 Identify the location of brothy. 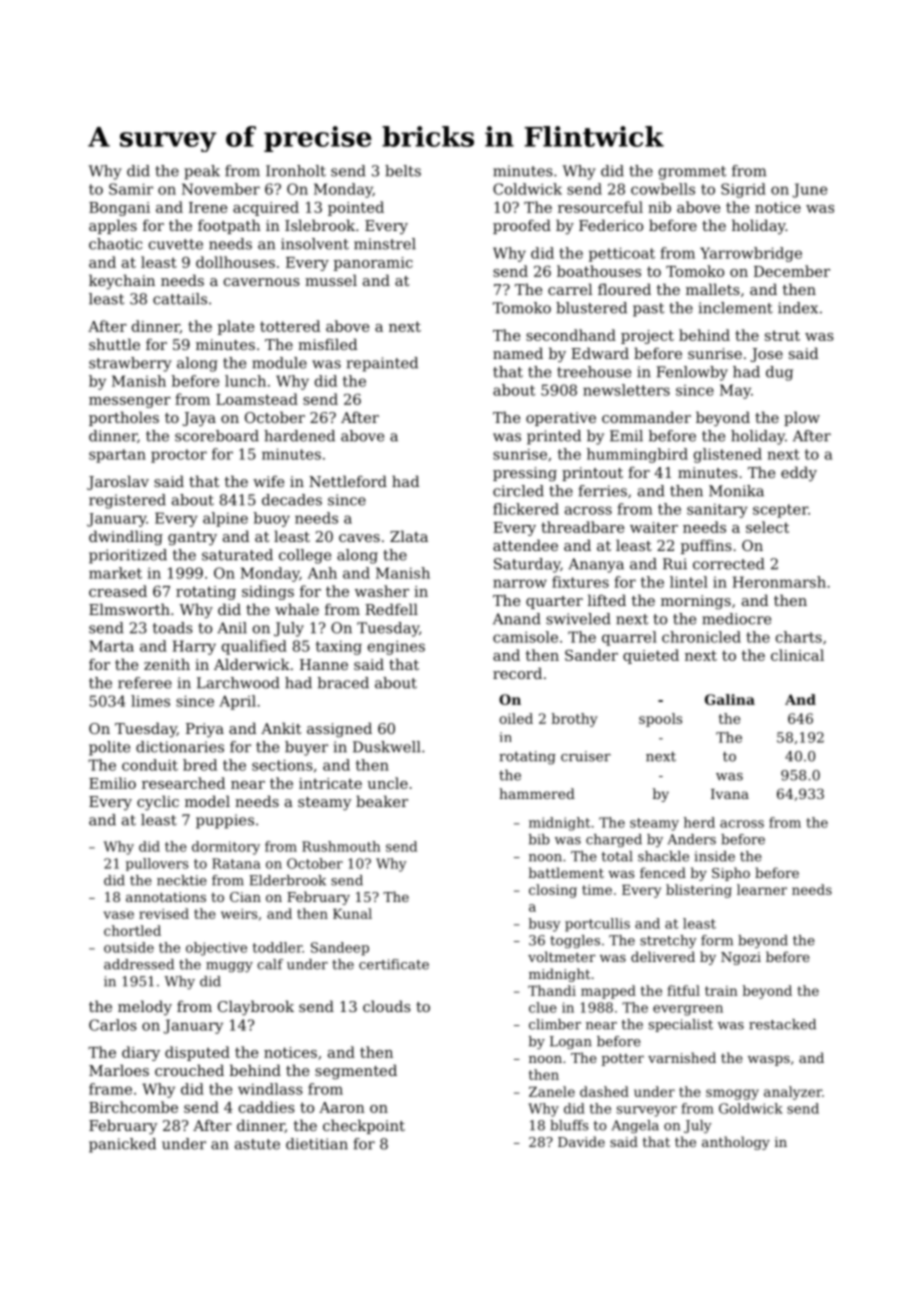
(575, 720).
